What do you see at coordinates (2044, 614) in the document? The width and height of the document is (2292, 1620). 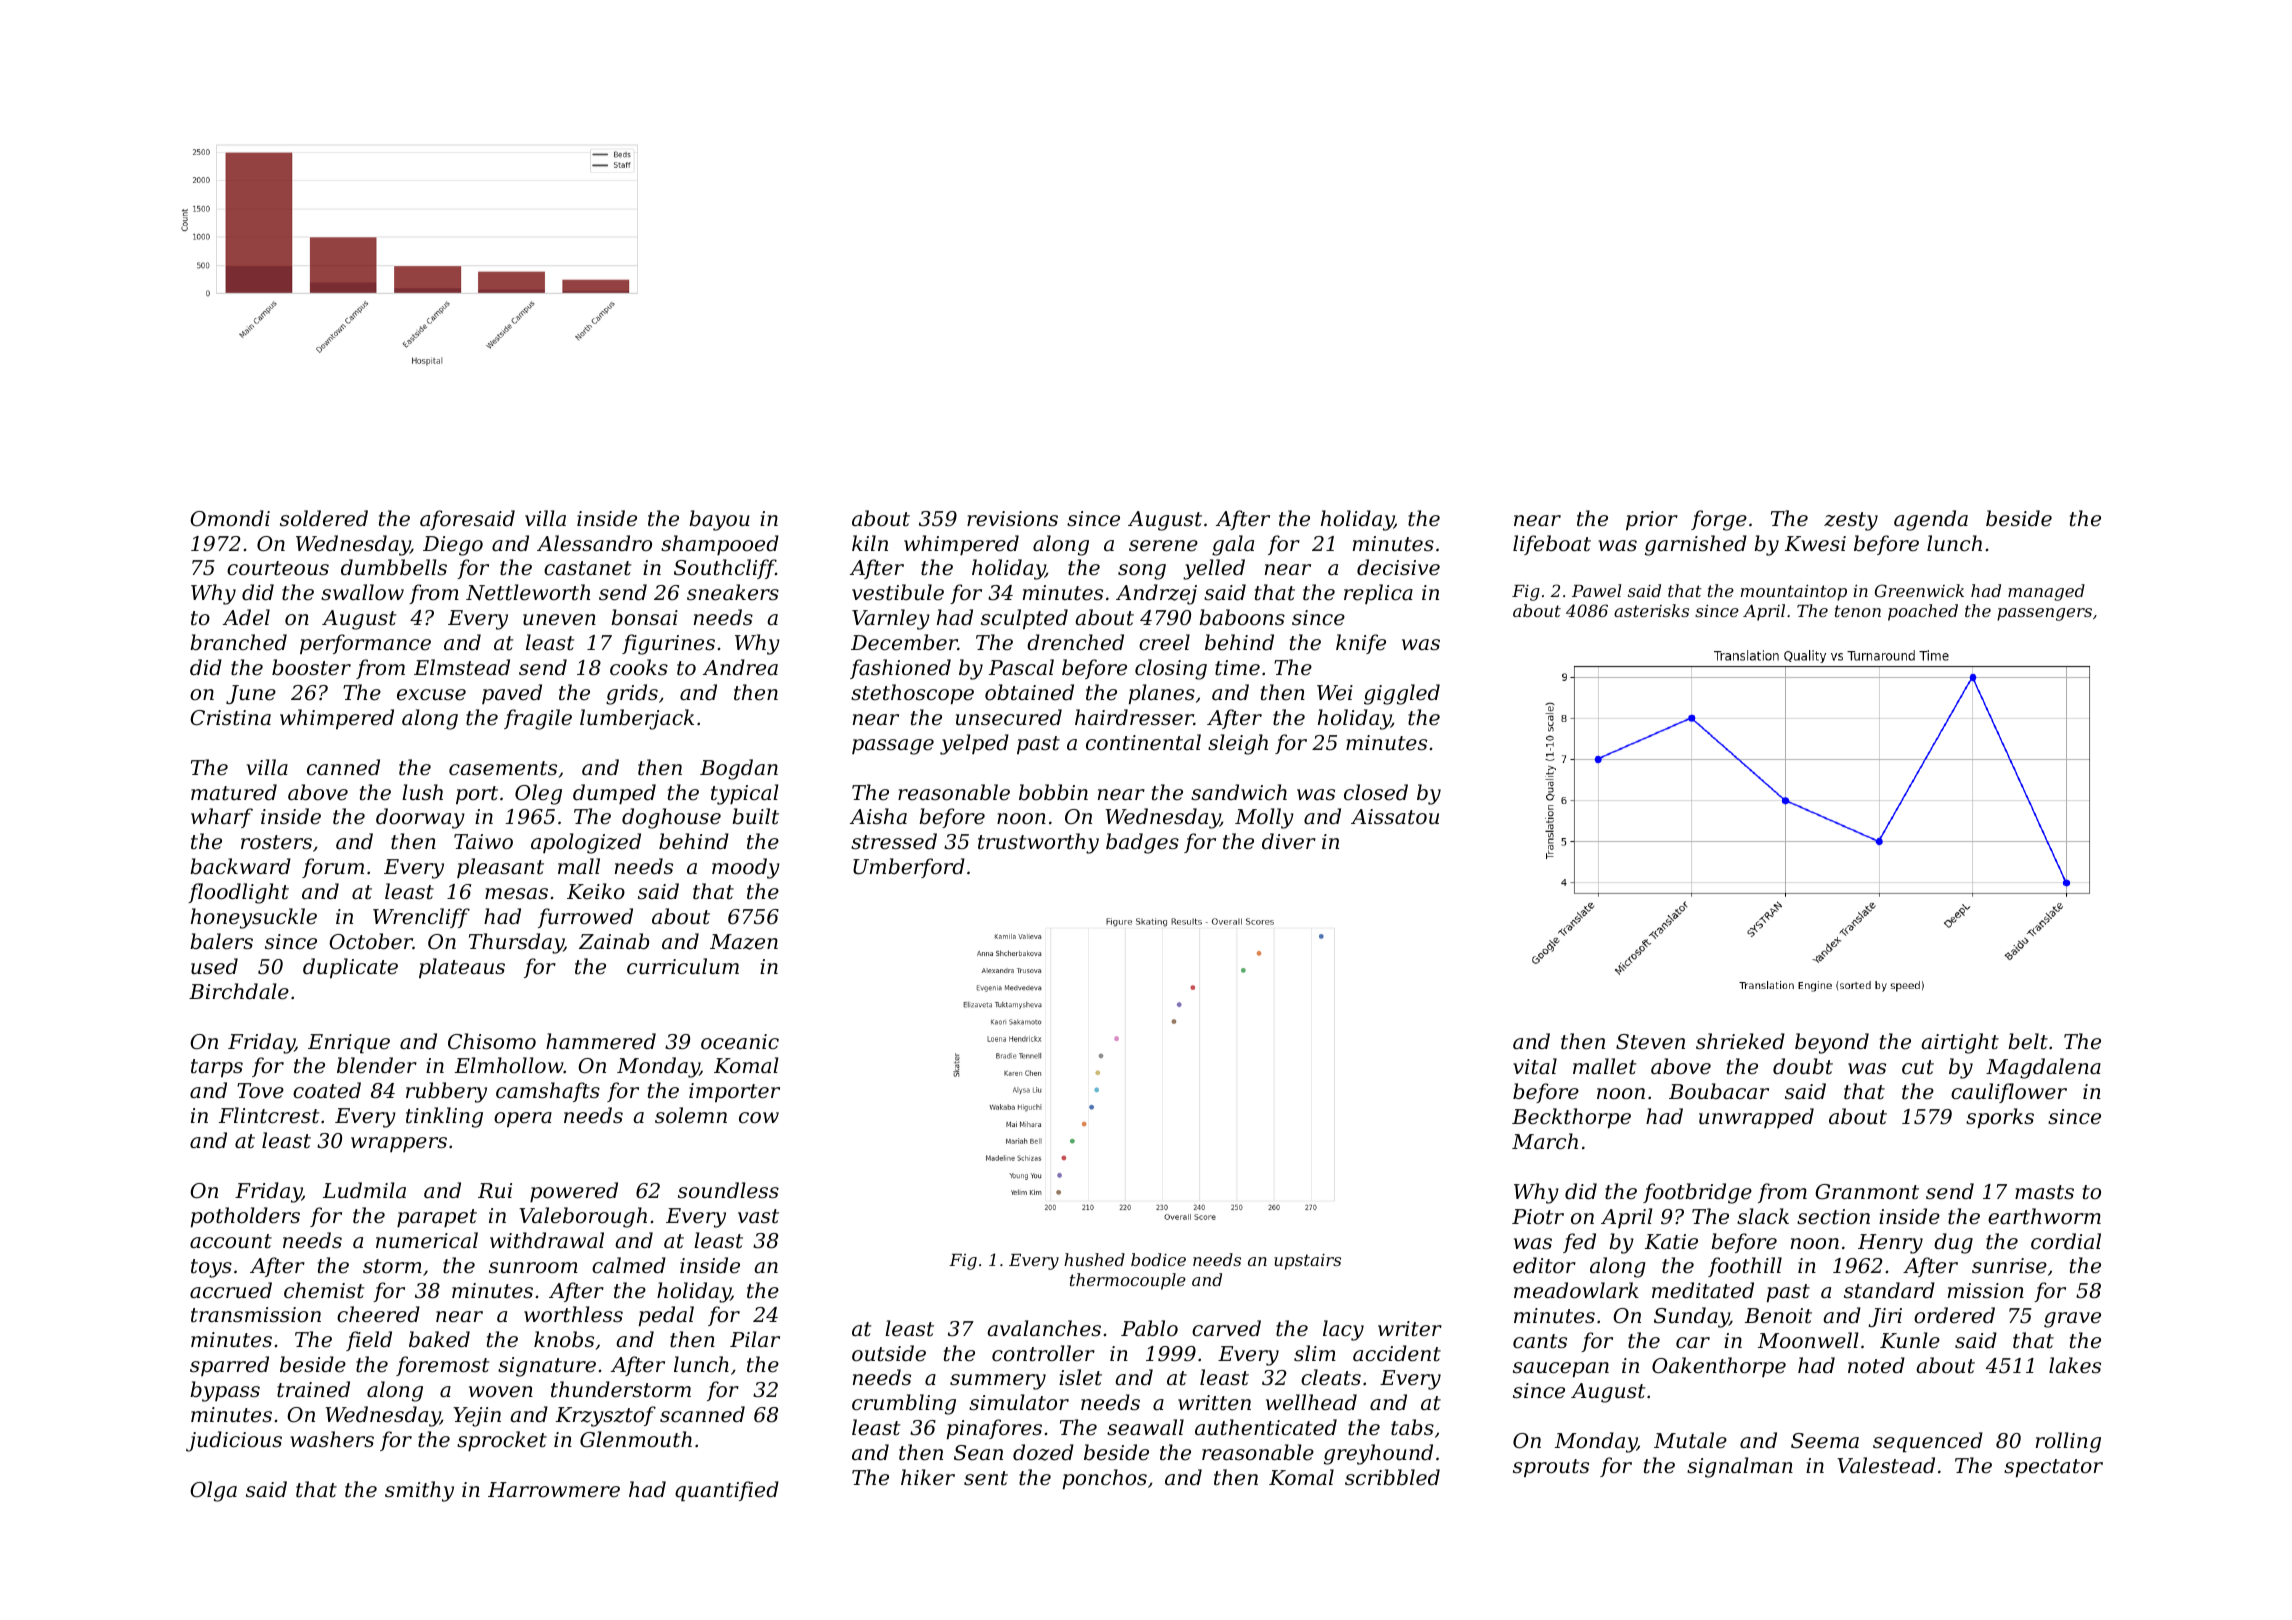 I see `passengers` at bounding box center [2044, 614].
